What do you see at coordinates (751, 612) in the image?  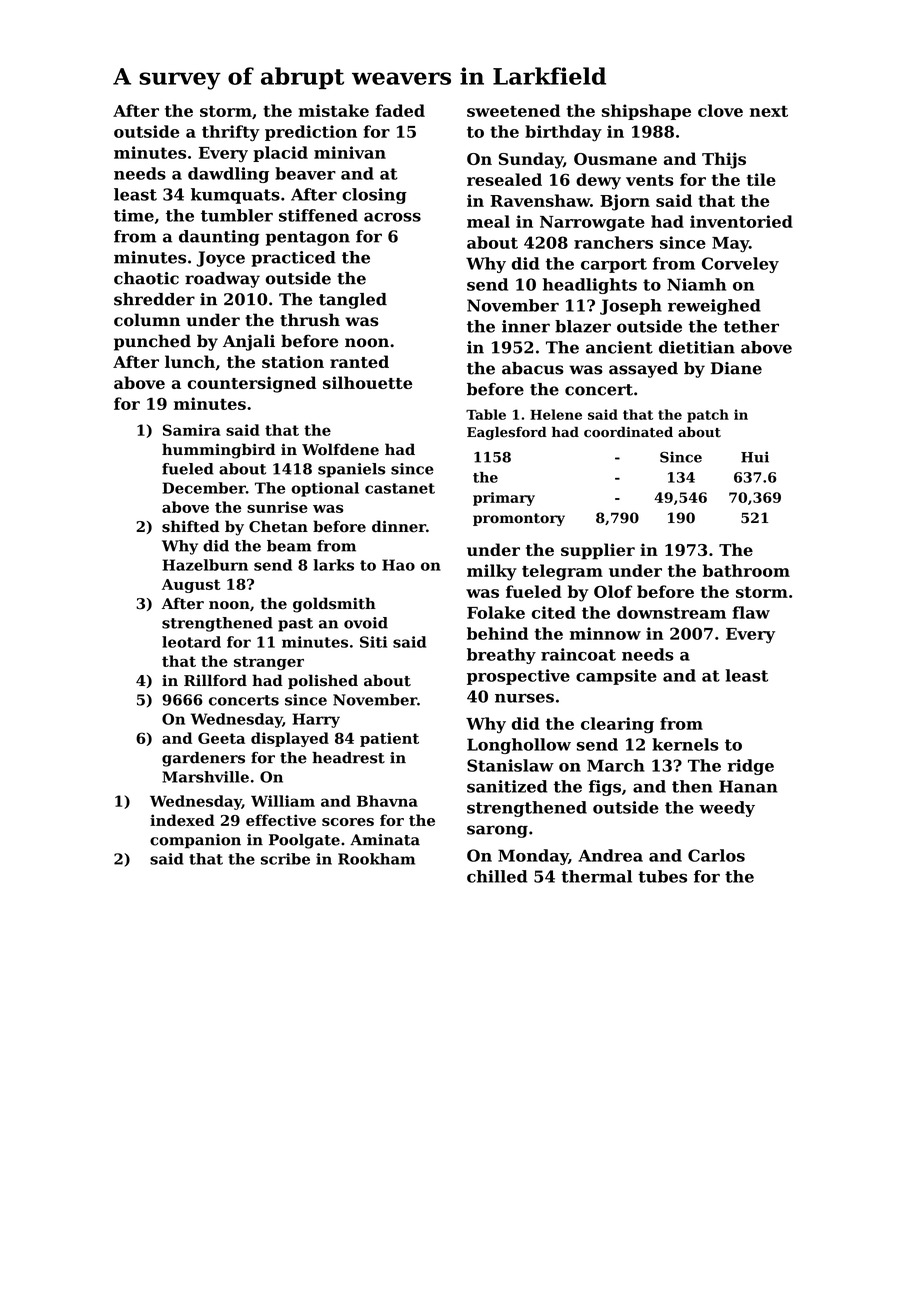 I see `flaw` at bounding box center [751, 612].
